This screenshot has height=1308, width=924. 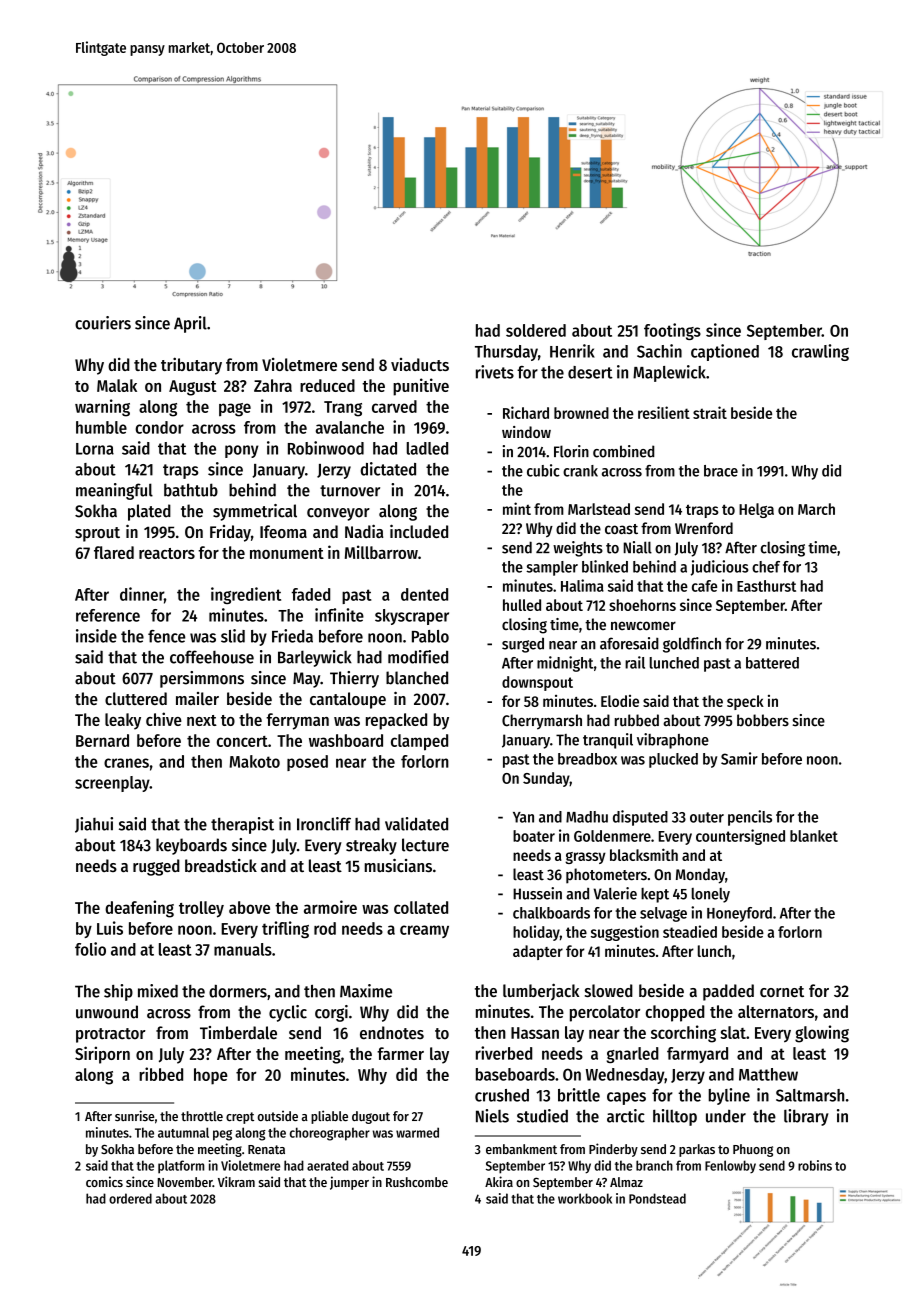 What do you see at coordinates (102, 1055) in the screenshot?
I see `Siriporn` at bounding box center [102, 1055].
